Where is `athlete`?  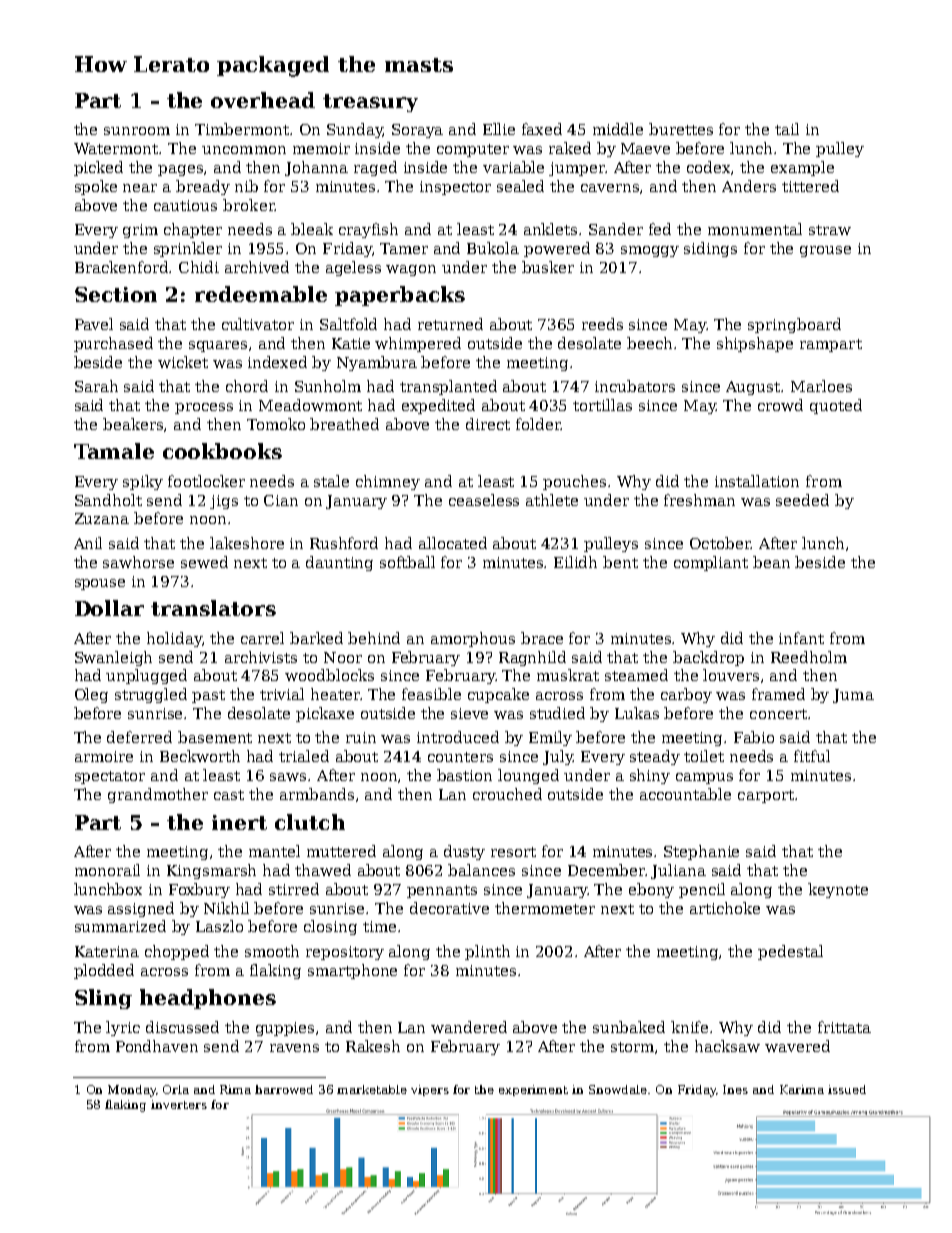
athlete is located at coordinates (552, 500).
